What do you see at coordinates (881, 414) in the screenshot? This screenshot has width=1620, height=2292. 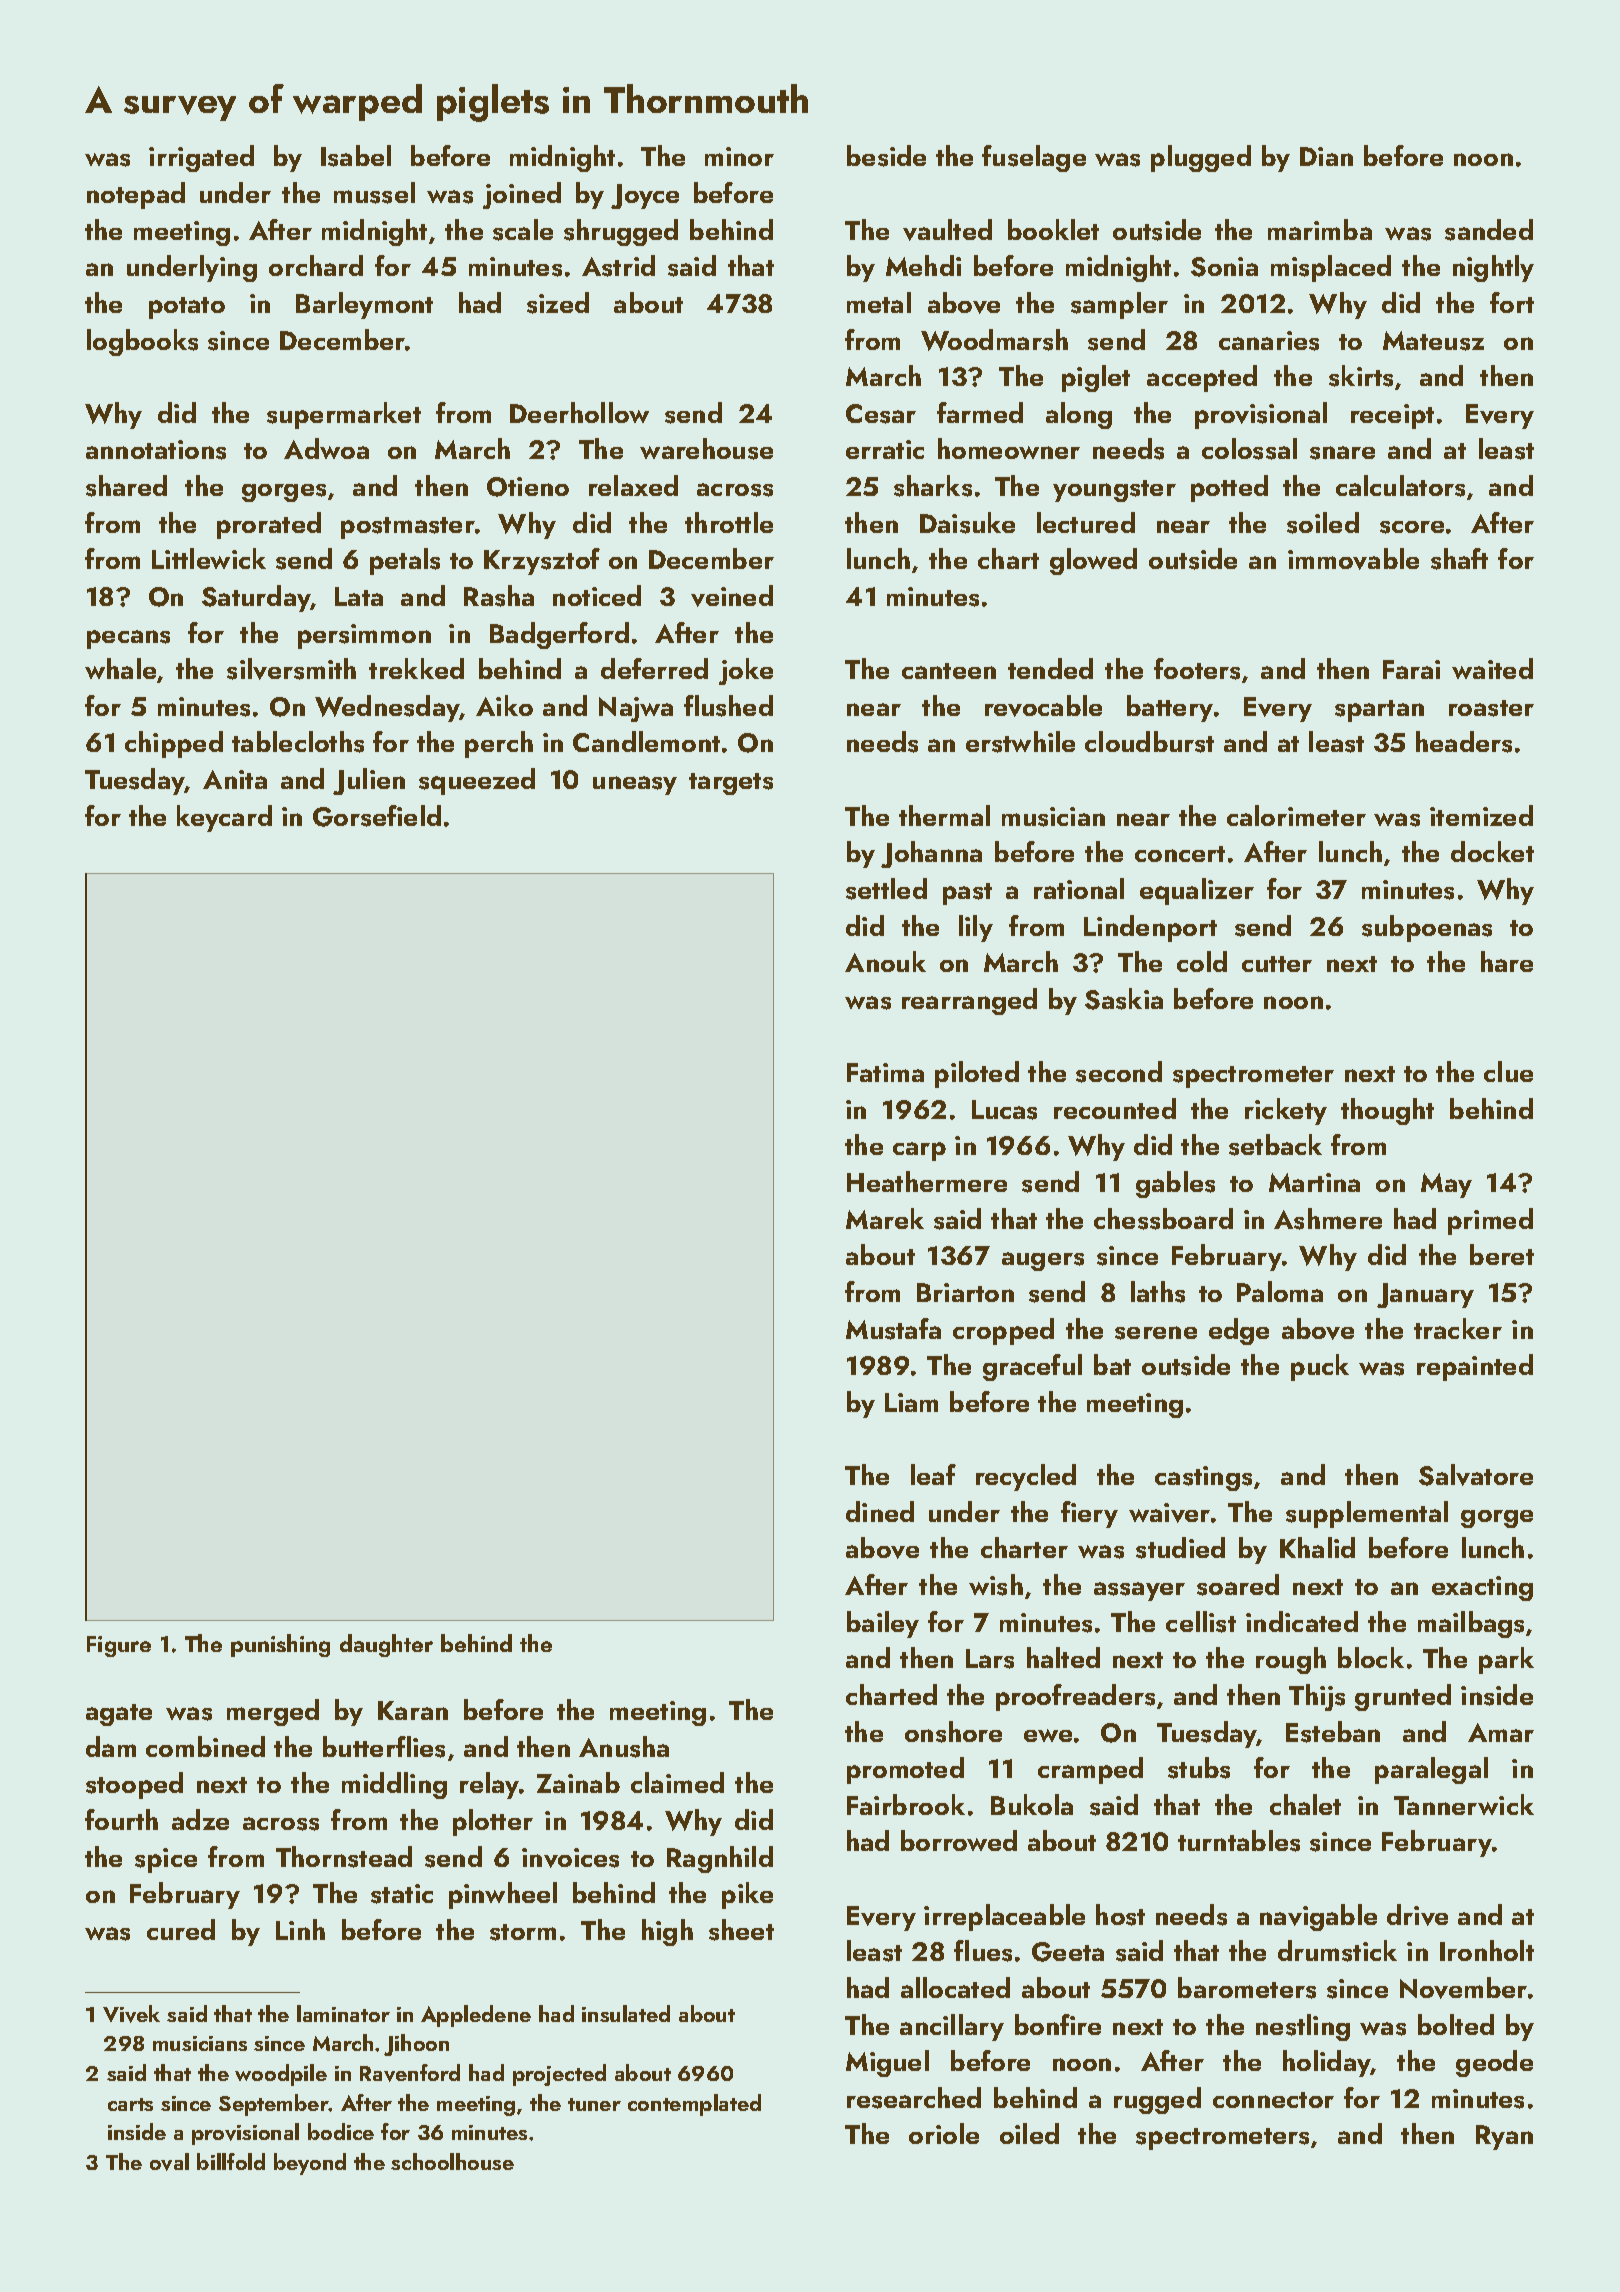 I see `Cesar` at bounding box center [881, 414].
